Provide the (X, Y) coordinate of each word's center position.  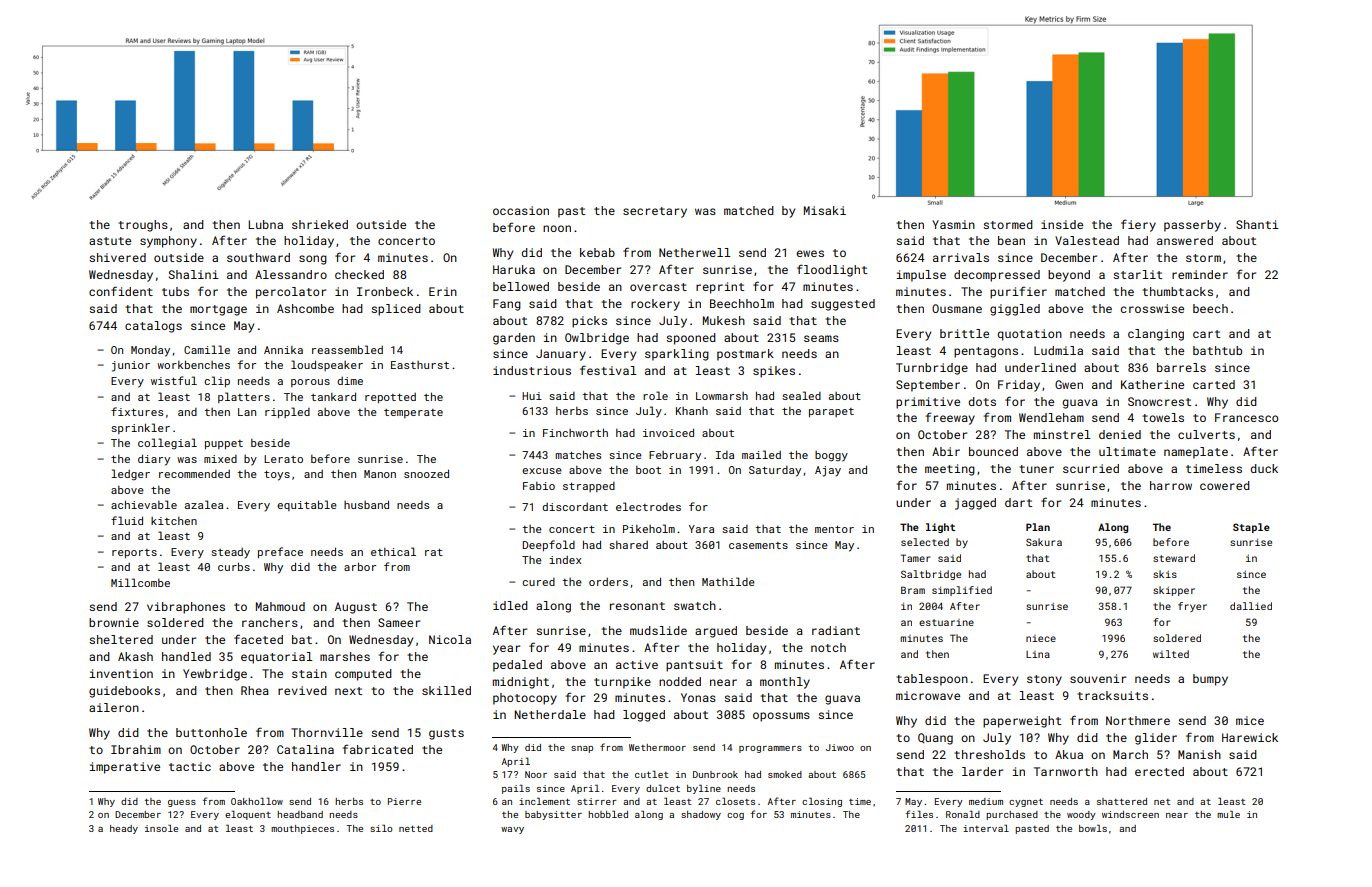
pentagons (986, 352)
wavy (512, 830)
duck (1264, 468)
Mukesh (724, 320)
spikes (774, 372)
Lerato (283, 459)
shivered (117, 257)
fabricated (378, 749)
